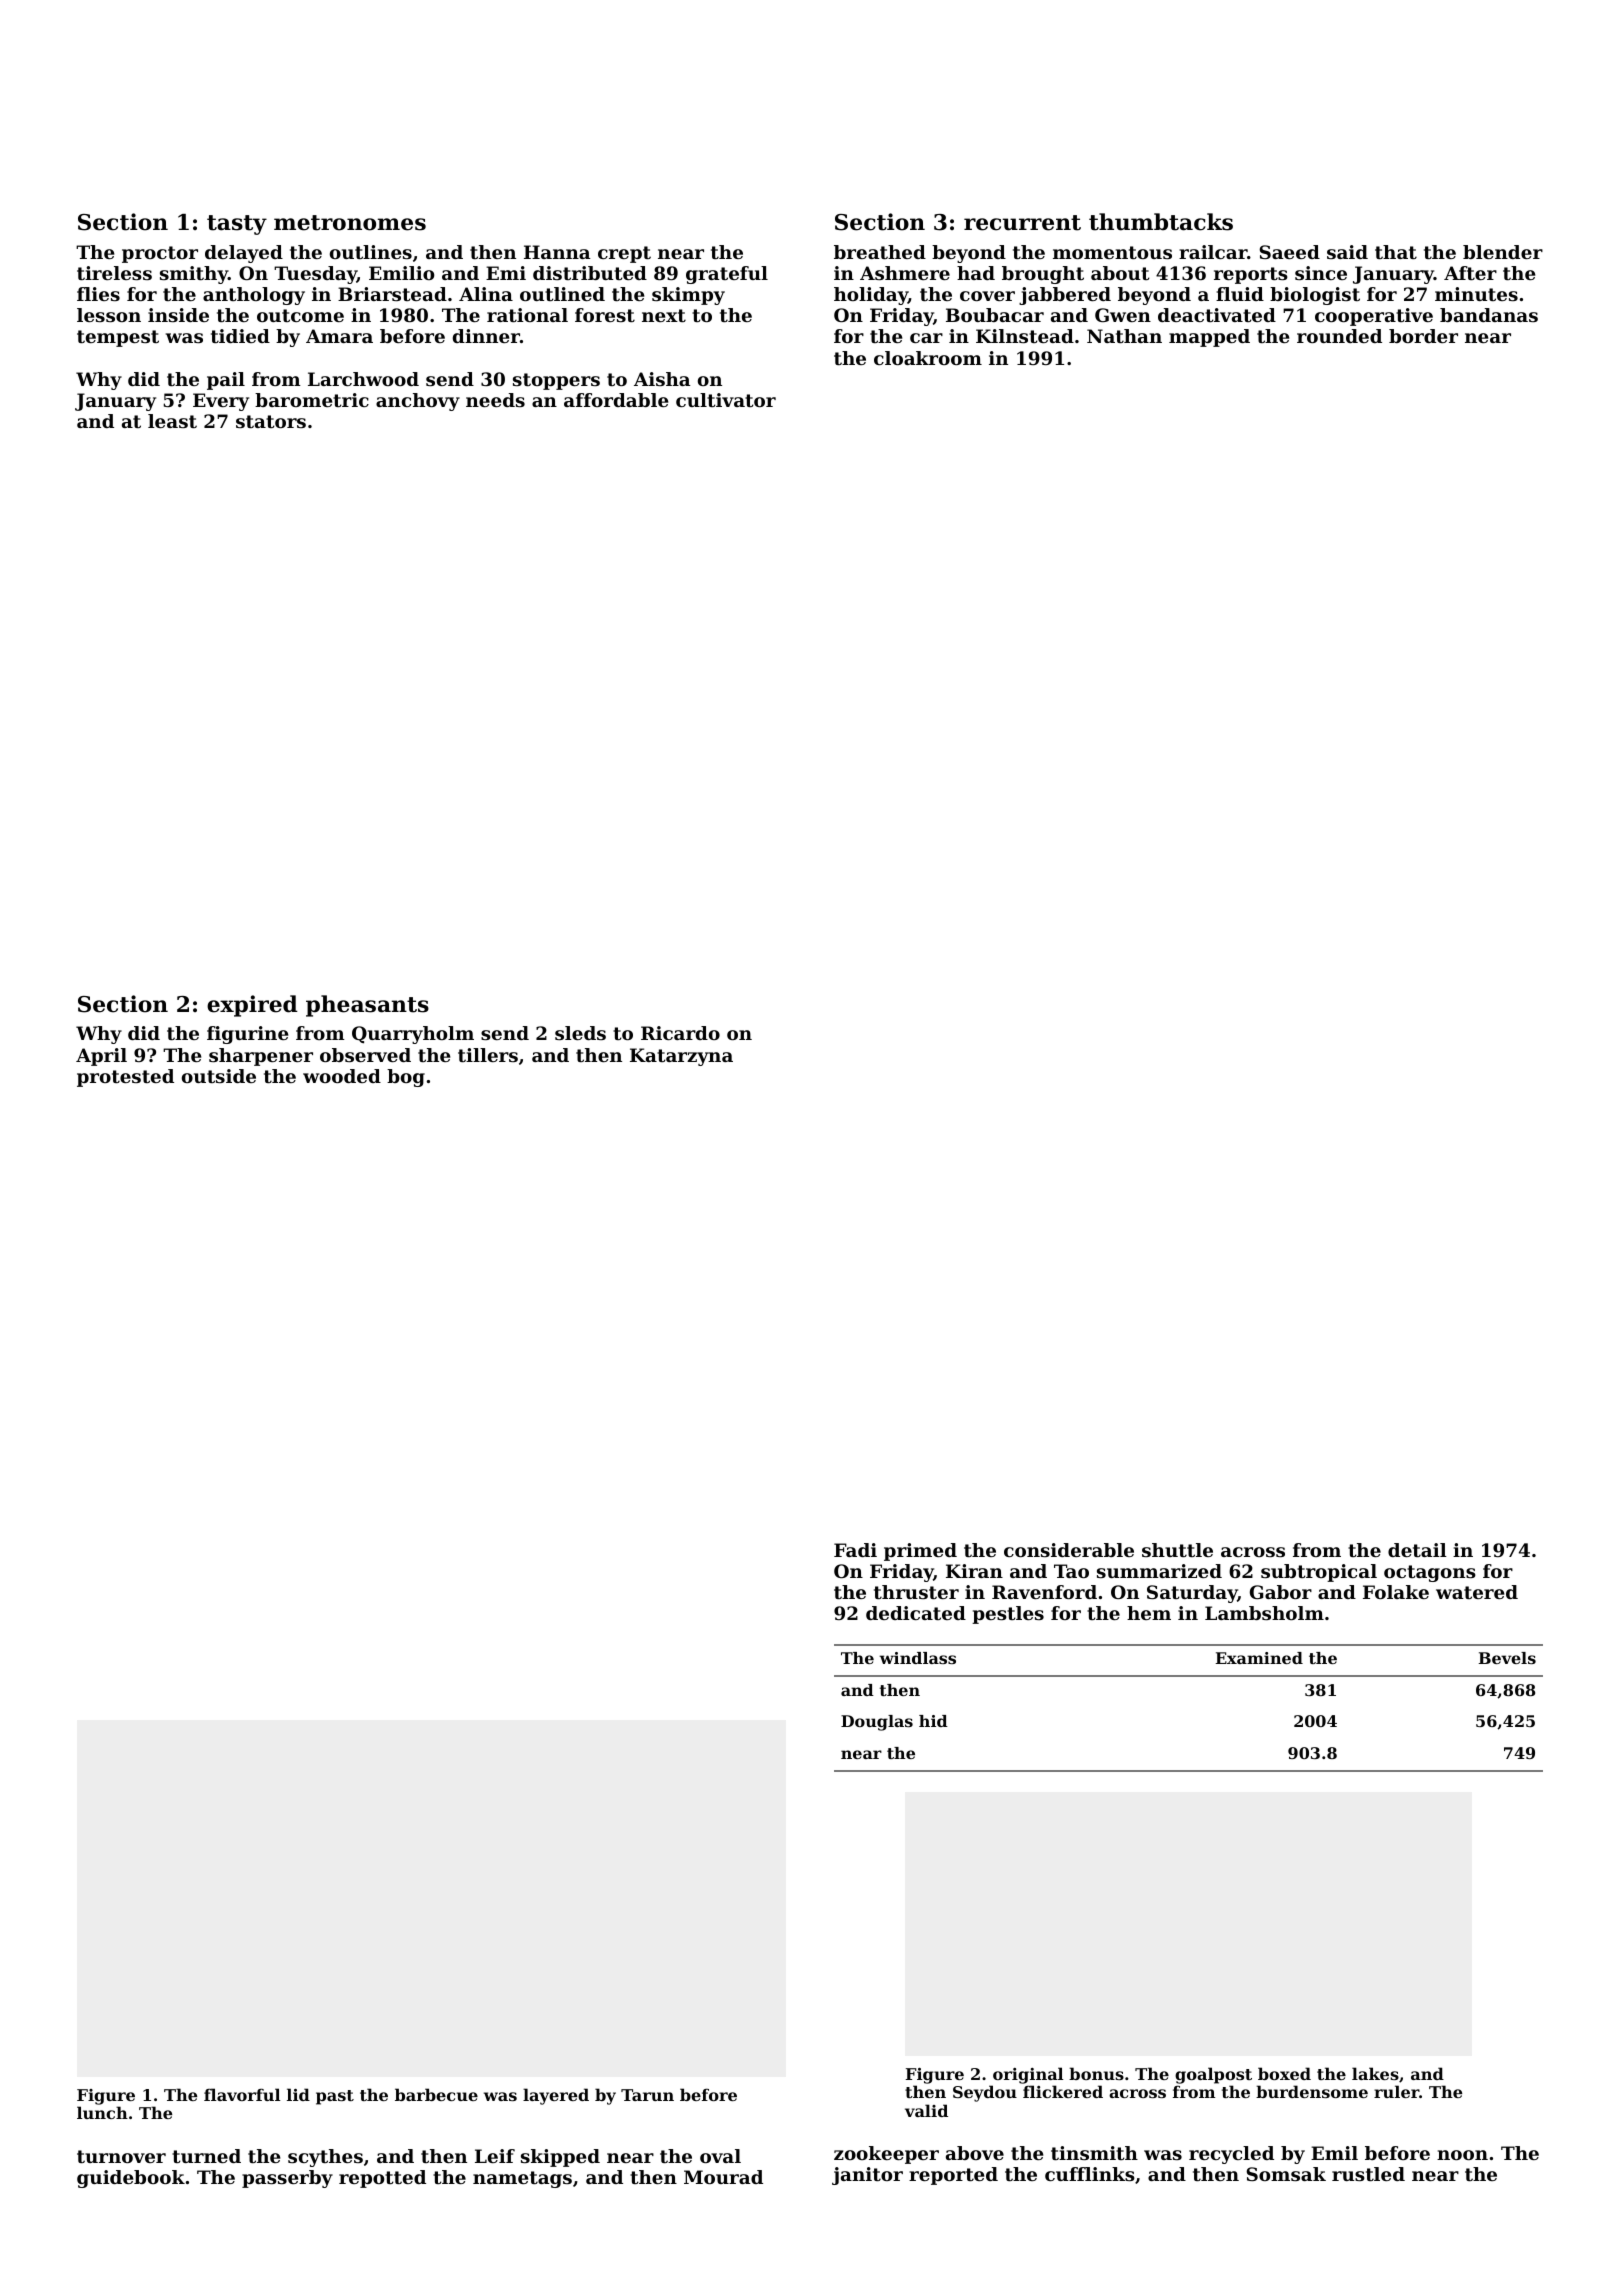 The width and height of the image is (1620, 2292). I want to click on stators, so click(271, 421).
